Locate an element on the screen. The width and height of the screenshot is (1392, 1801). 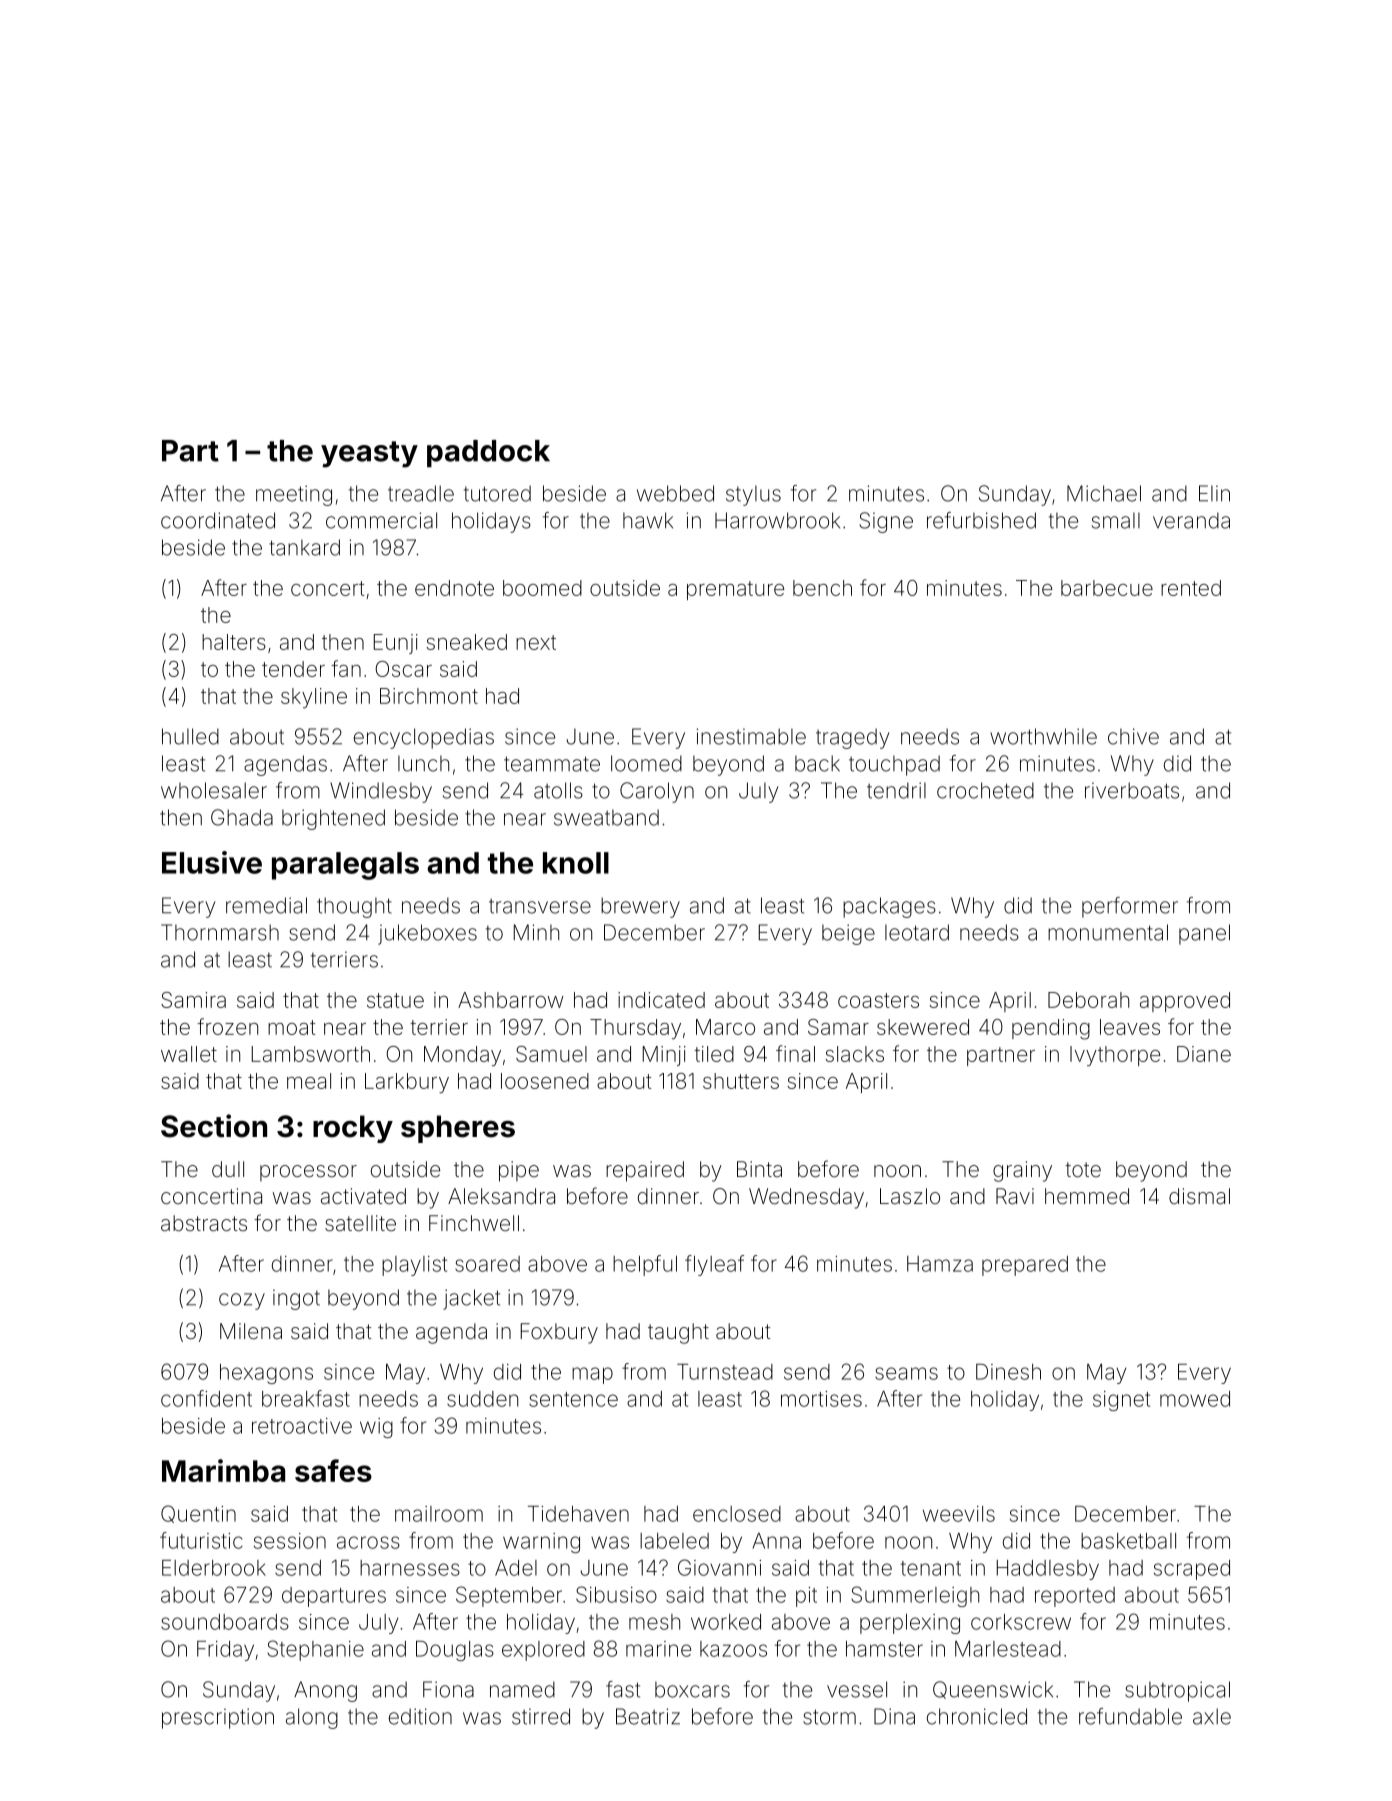
worthwhile is located at coordinates (1043, 736).
